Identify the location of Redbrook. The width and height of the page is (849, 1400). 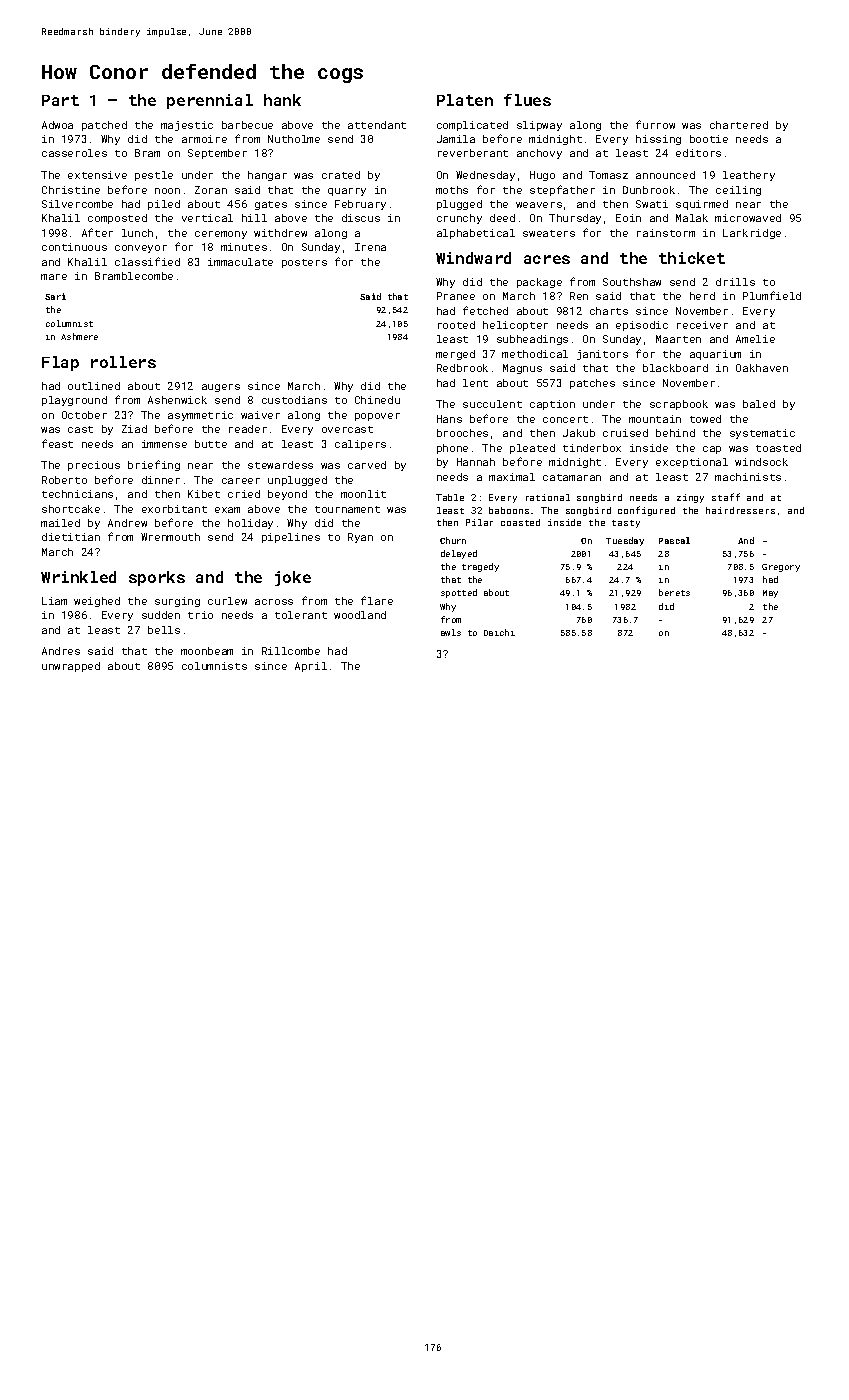
(462, 368).
